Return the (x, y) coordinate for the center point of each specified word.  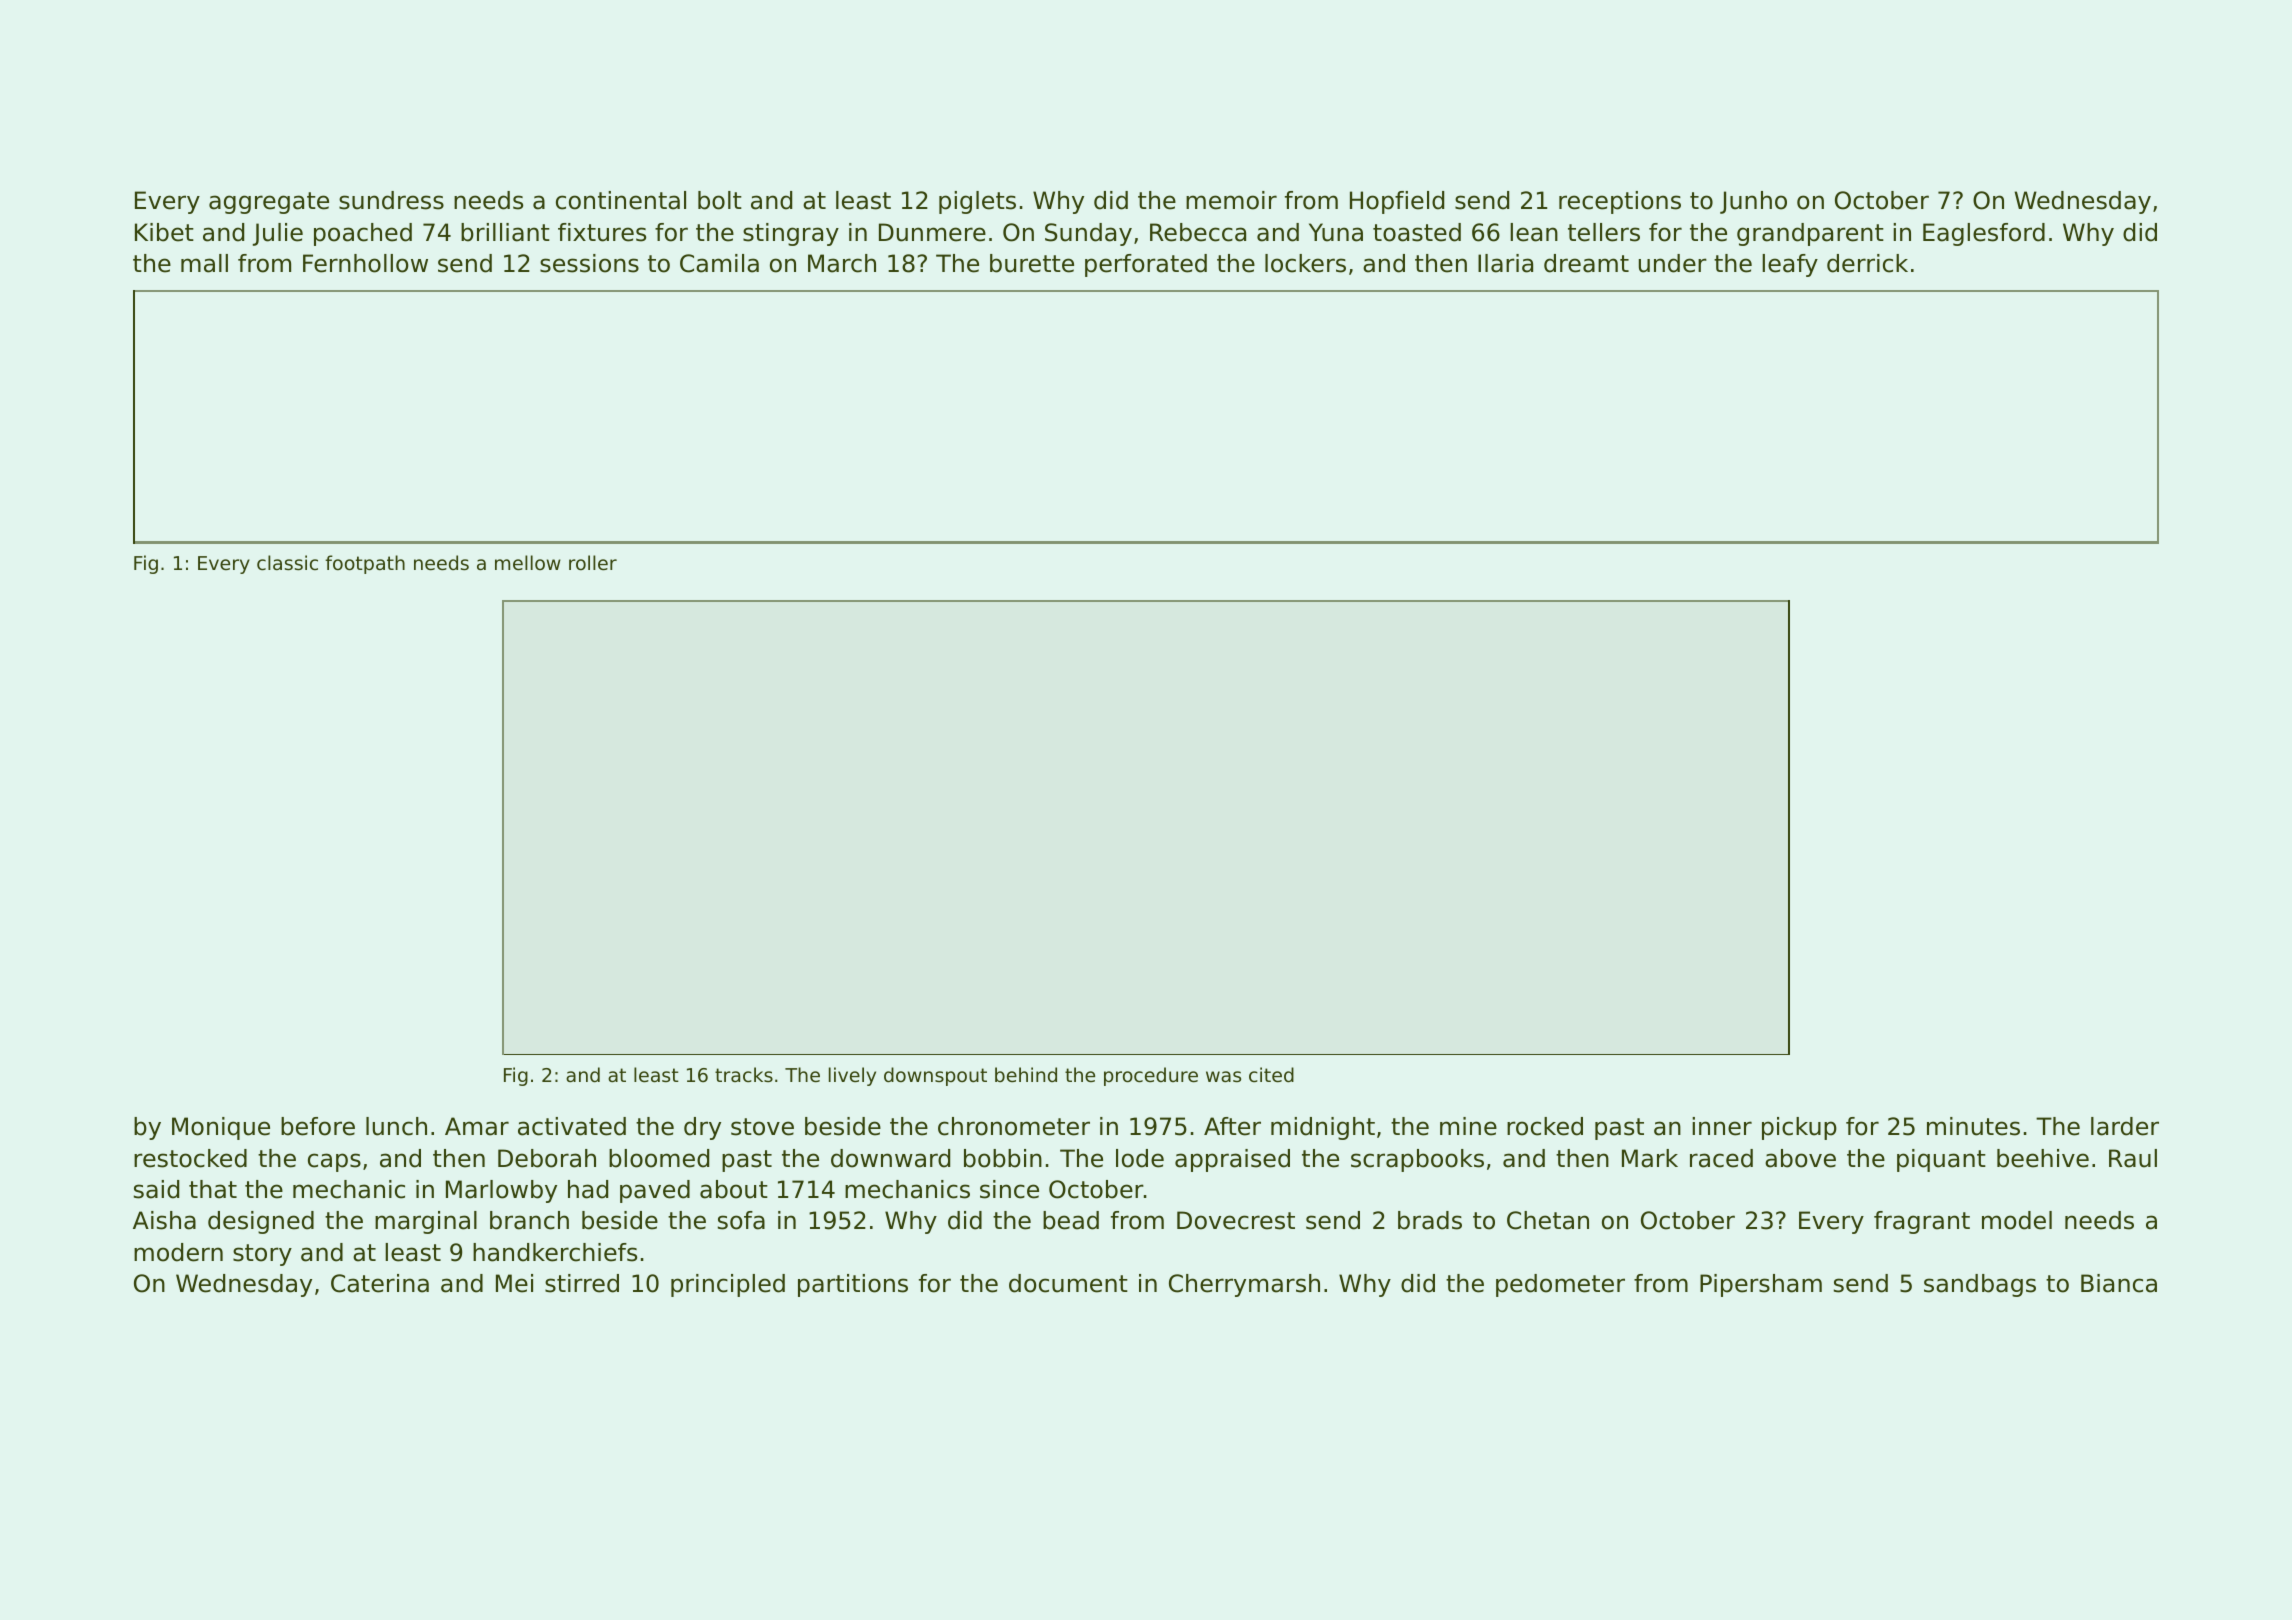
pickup (1799, 1128)
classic (287, 562)
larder (2125, 1126)
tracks (744, 1074)
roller (593, 562)
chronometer (1014, 1126)
